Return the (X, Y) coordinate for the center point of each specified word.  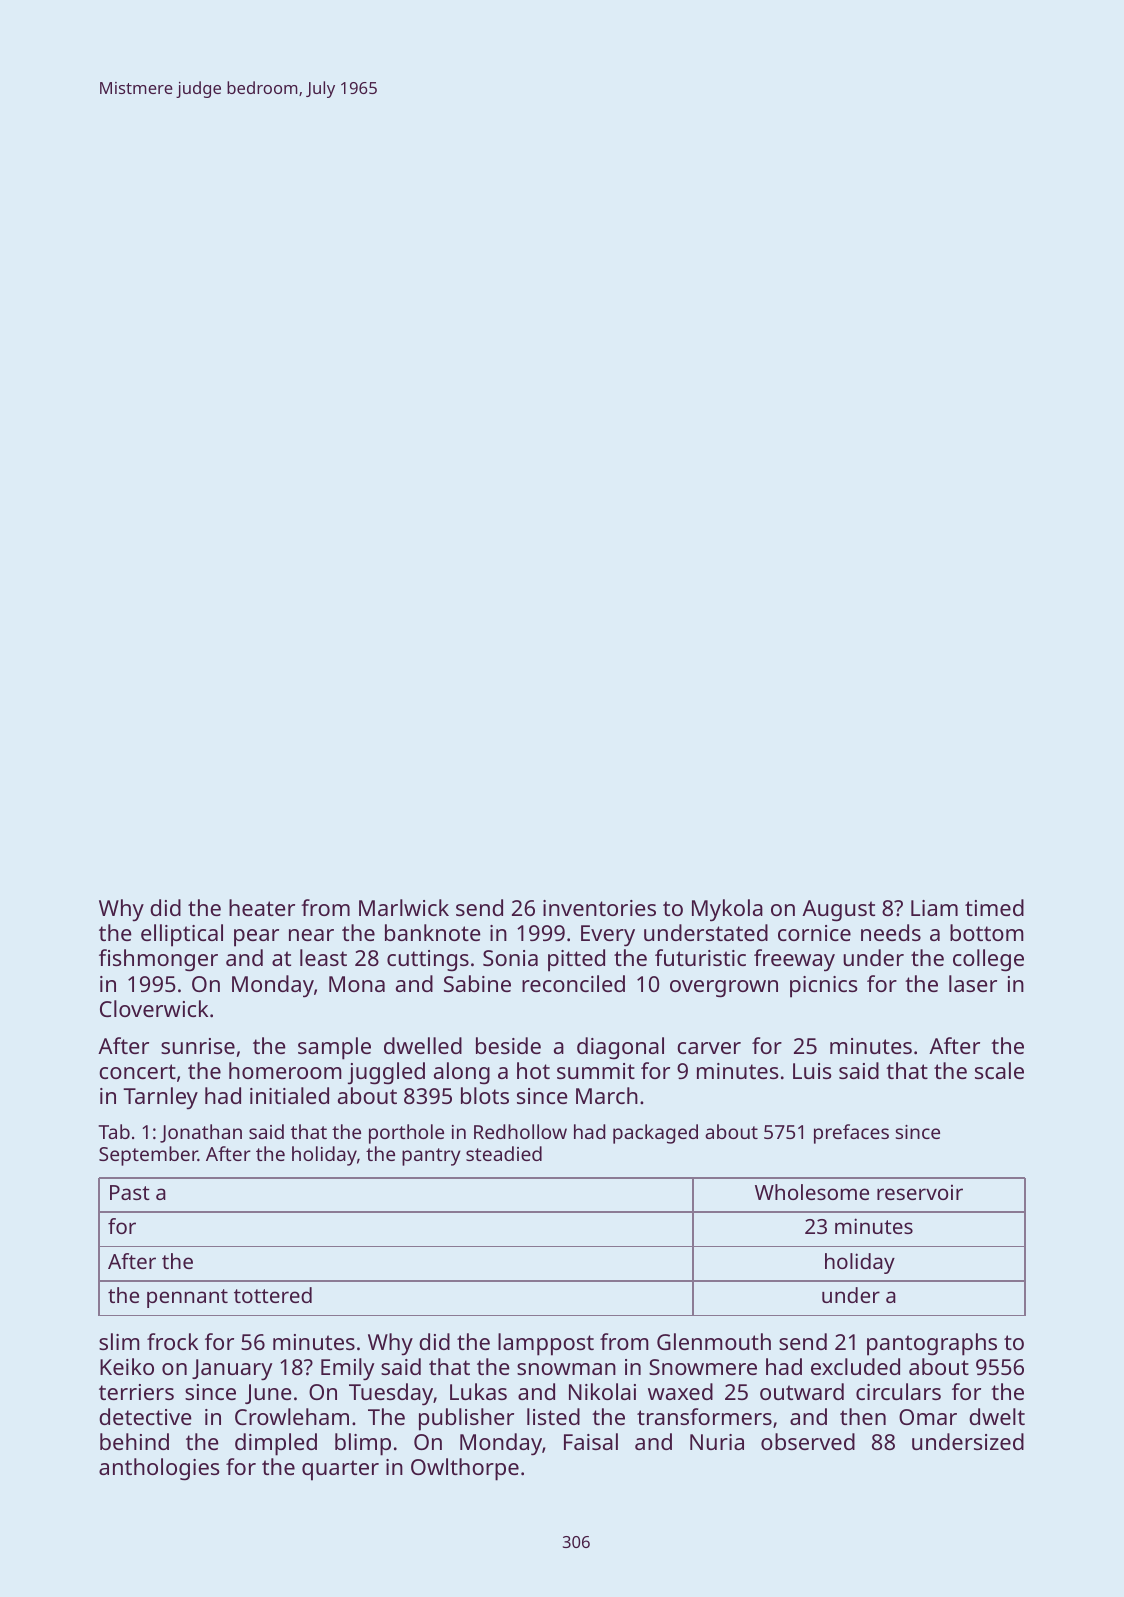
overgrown (724, 989)
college (988, 960)
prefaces (851, 1134)
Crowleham (292, 1416)
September (148, 1156)
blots (485, 1095)
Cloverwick (154, 1008)
